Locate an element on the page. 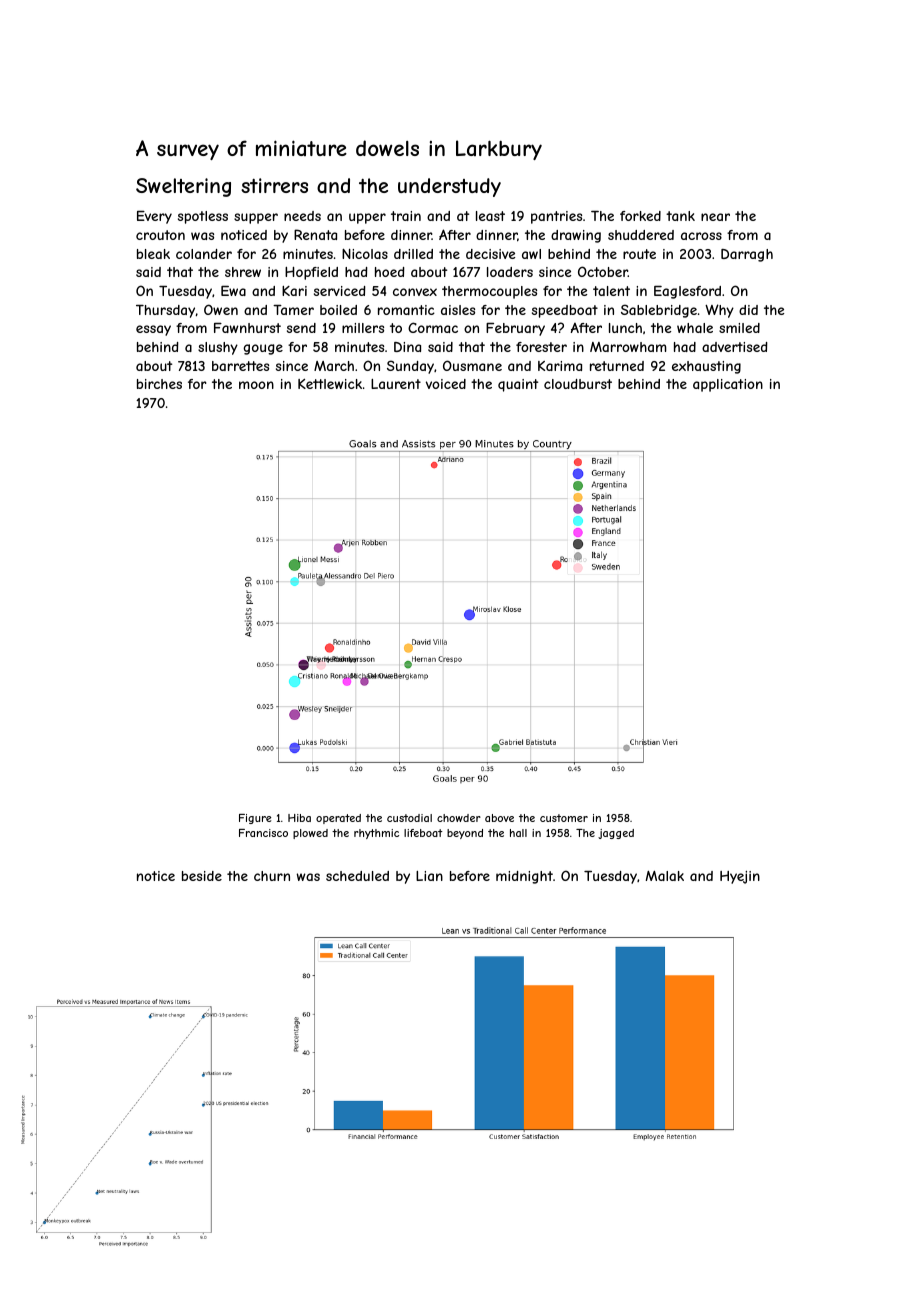 The image size is (924, 1314). voiced is located at coordinates (446, 384).
